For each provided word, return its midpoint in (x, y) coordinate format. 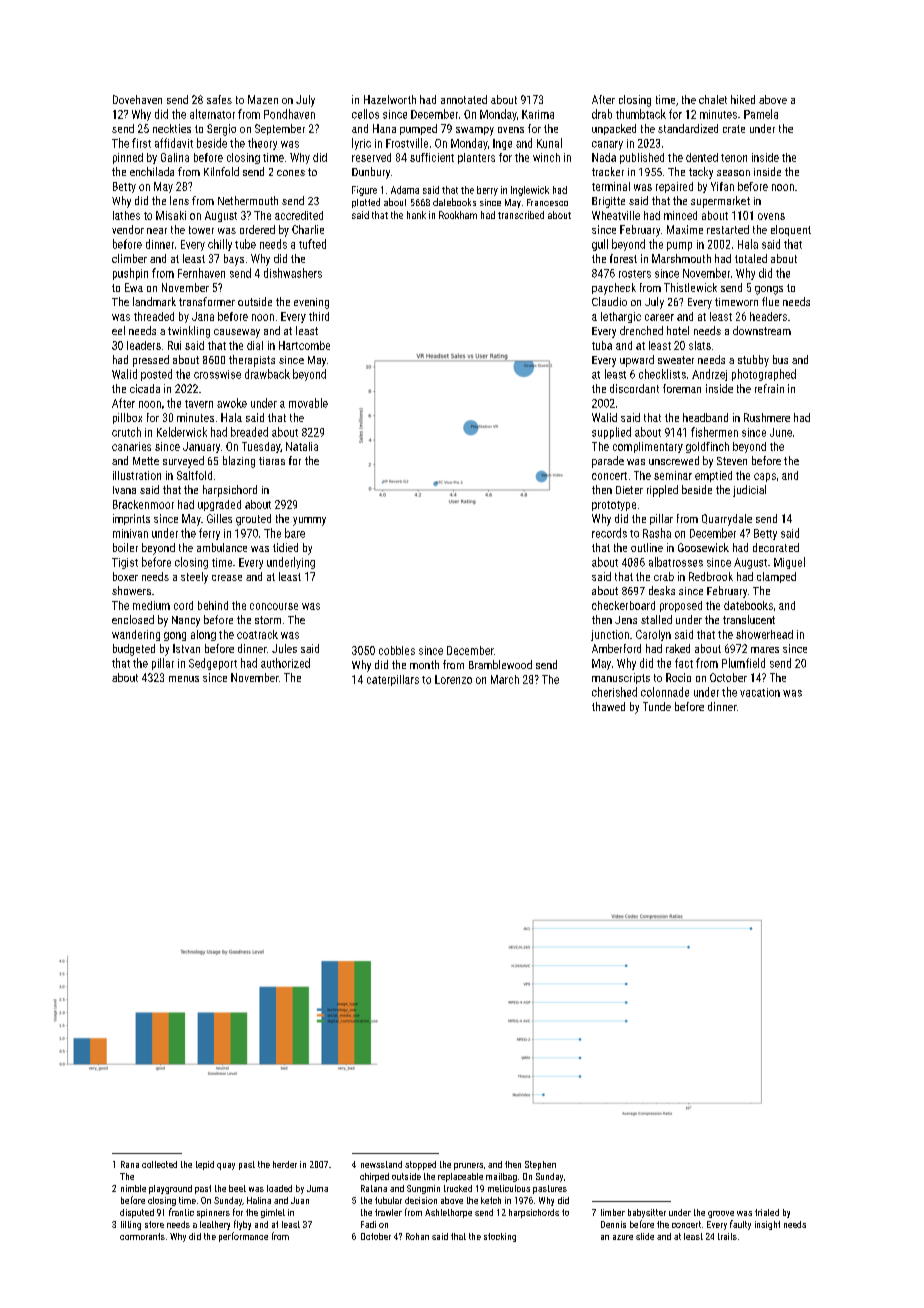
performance (243, 1237)
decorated (776, 547)
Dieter (629, 490)
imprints (131, 519)
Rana (130, 1164)
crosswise (217, 374)
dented (702, 157)
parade (608, 462)
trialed (767, 1212)
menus (184, 679)
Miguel (789, 563)
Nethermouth (248, 200)
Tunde (657, 706)
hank (416, 215)
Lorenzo (453, 679)
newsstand (381, 1164)
